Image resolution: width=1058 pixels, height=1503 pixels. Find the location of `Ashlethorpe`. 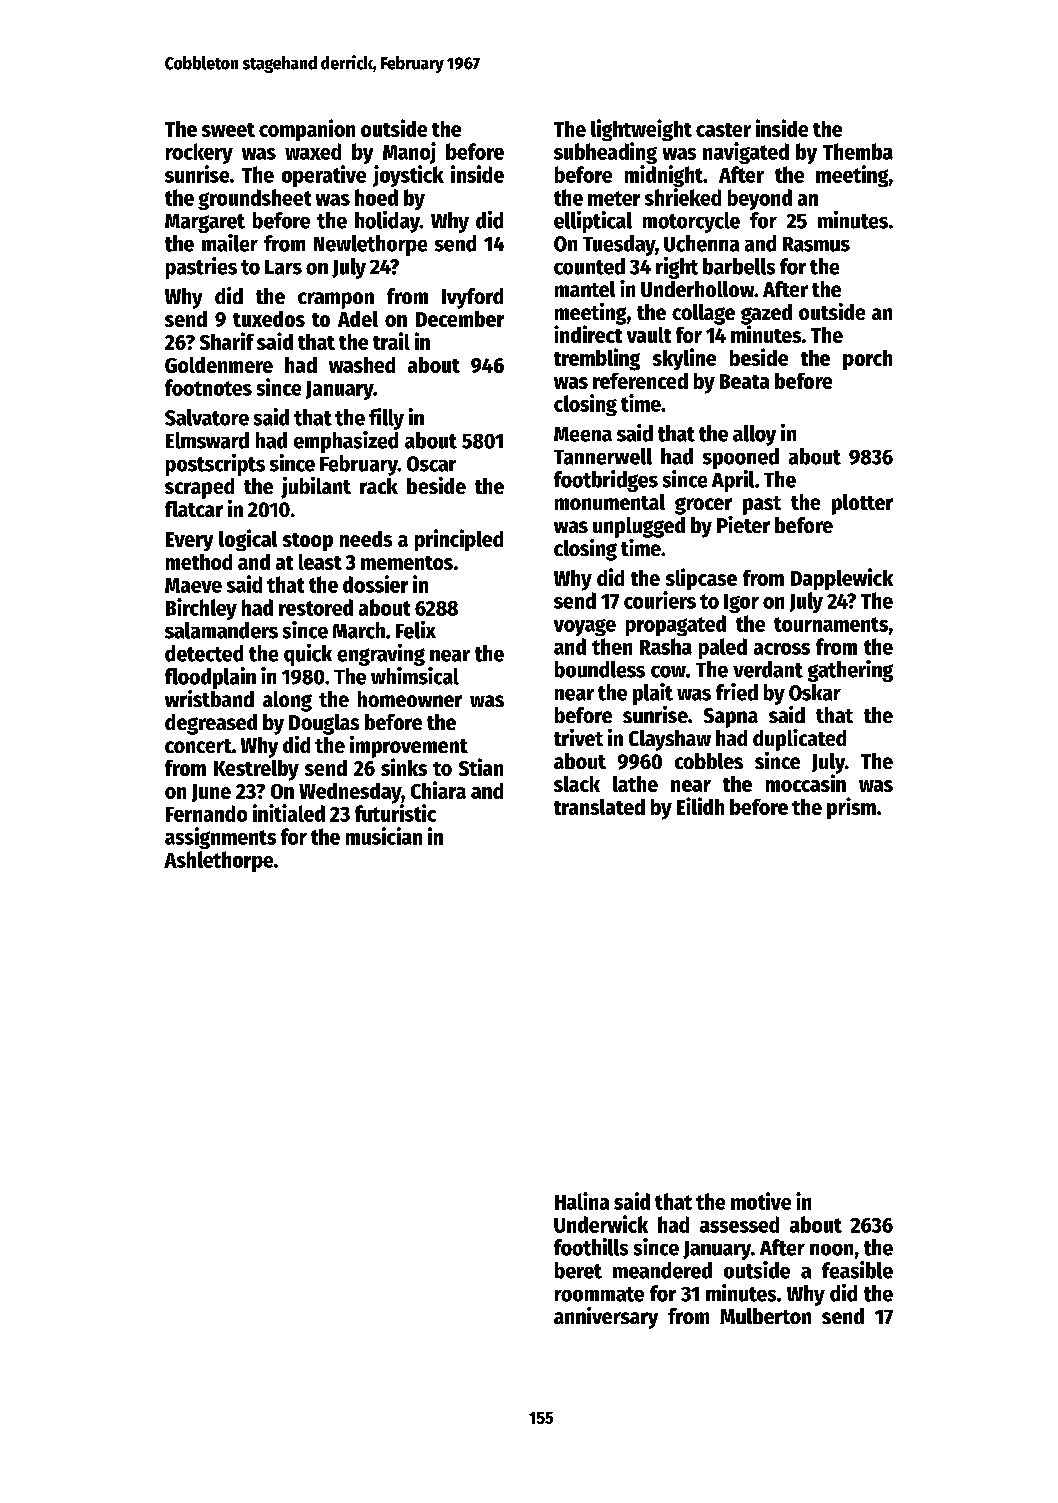

Ashlethorpe is located at coordinates (218, 861).
